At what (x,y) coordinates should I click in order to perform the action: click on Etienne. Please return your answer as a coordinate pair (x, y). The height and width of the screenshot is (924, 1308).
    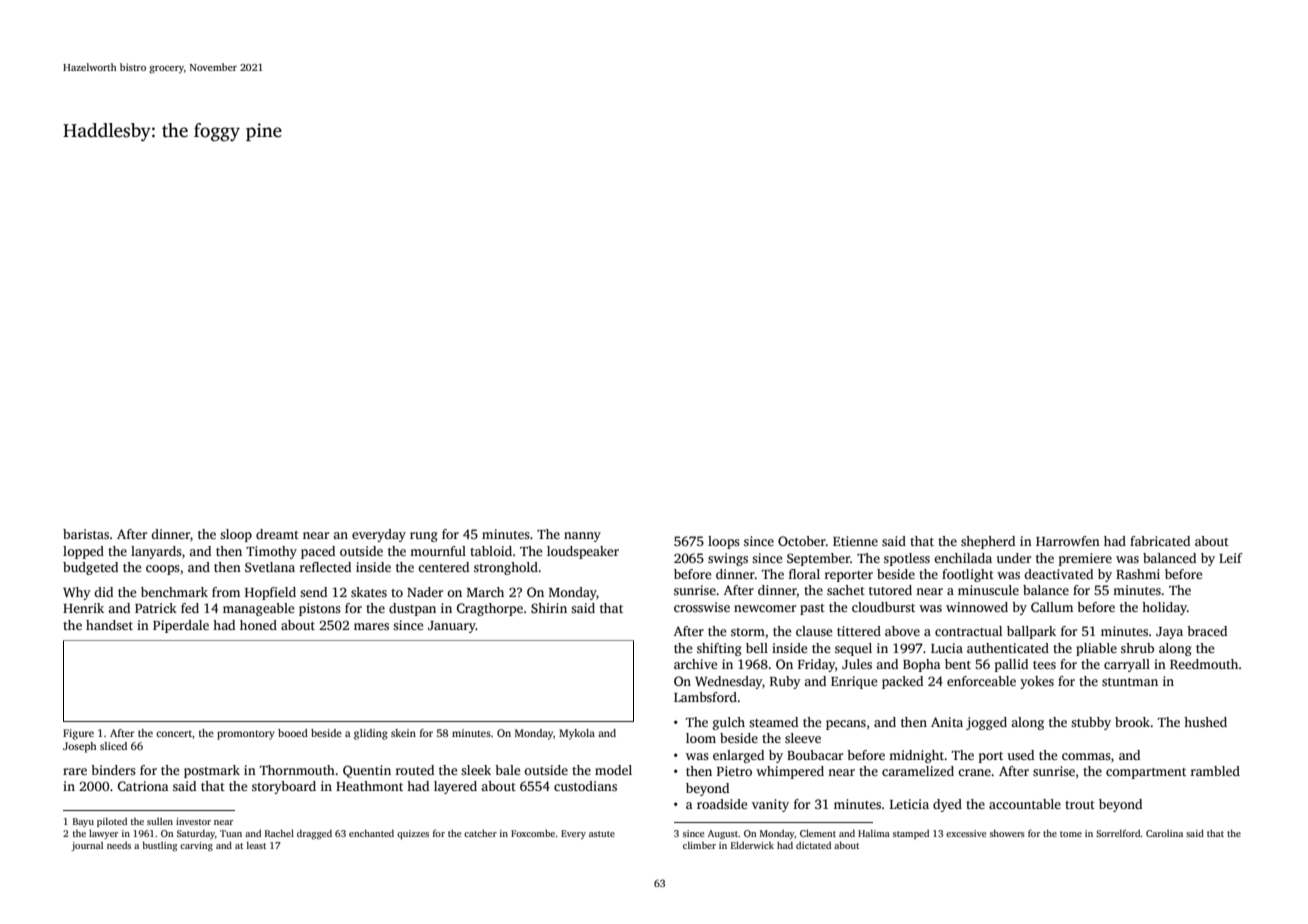
    Looking at the image, I should click on (855, 541).
